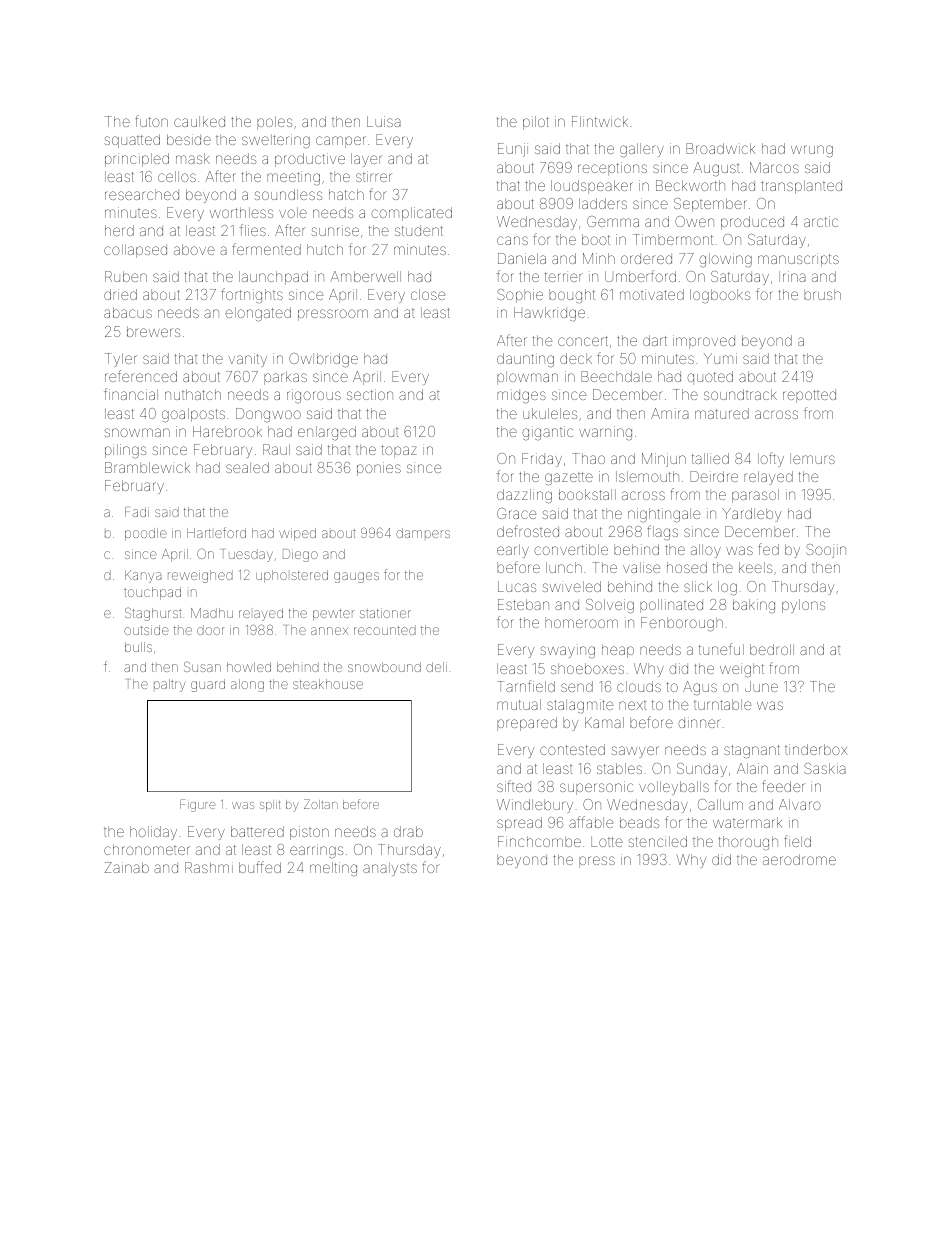 This image has height=1233, width=952. Describe the element at coordinates (812, 458) in the image. I see `lemurs` at that location.
